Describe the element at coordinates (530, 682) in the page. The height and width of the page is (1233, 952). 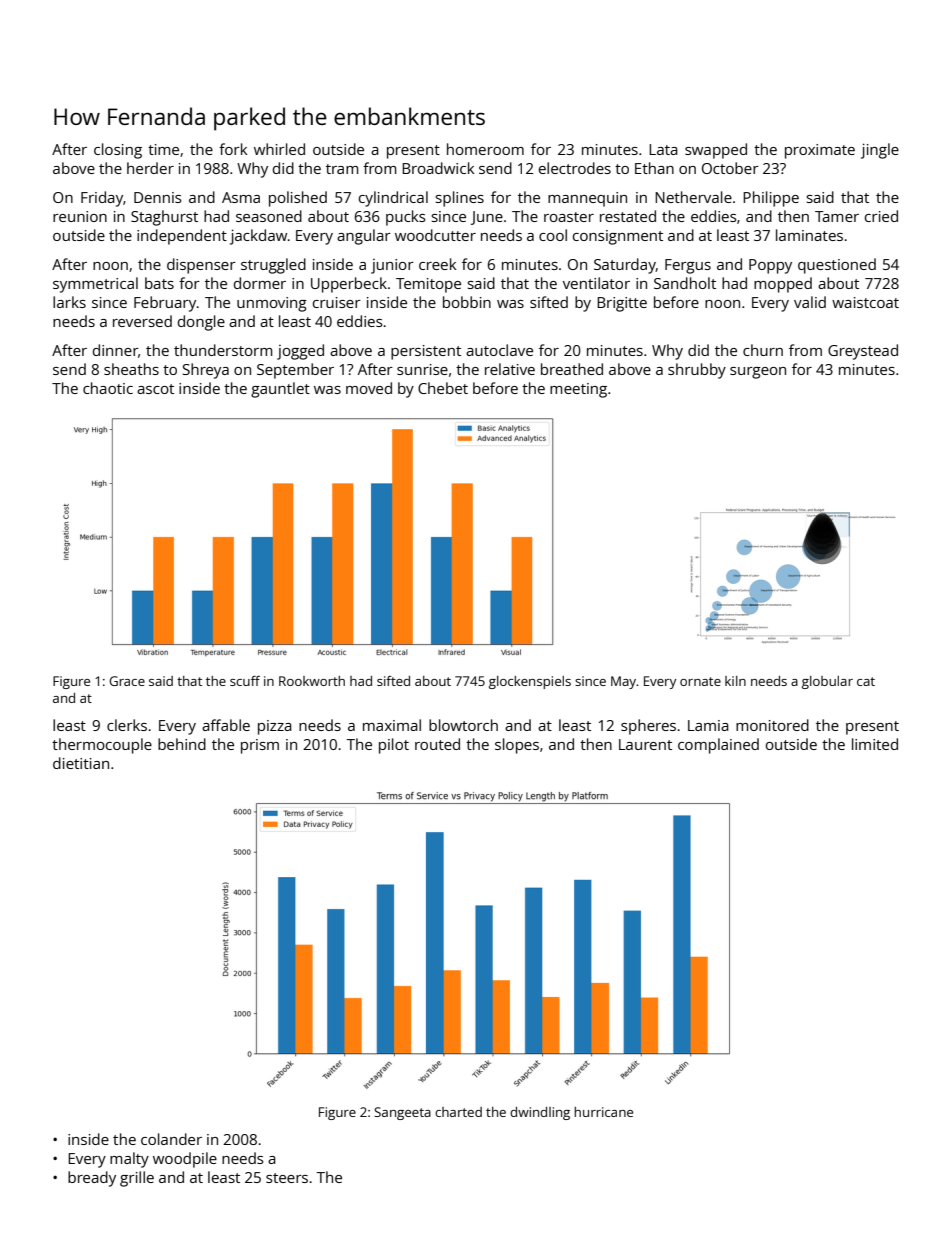
I see `glockenspiels` at that location.
